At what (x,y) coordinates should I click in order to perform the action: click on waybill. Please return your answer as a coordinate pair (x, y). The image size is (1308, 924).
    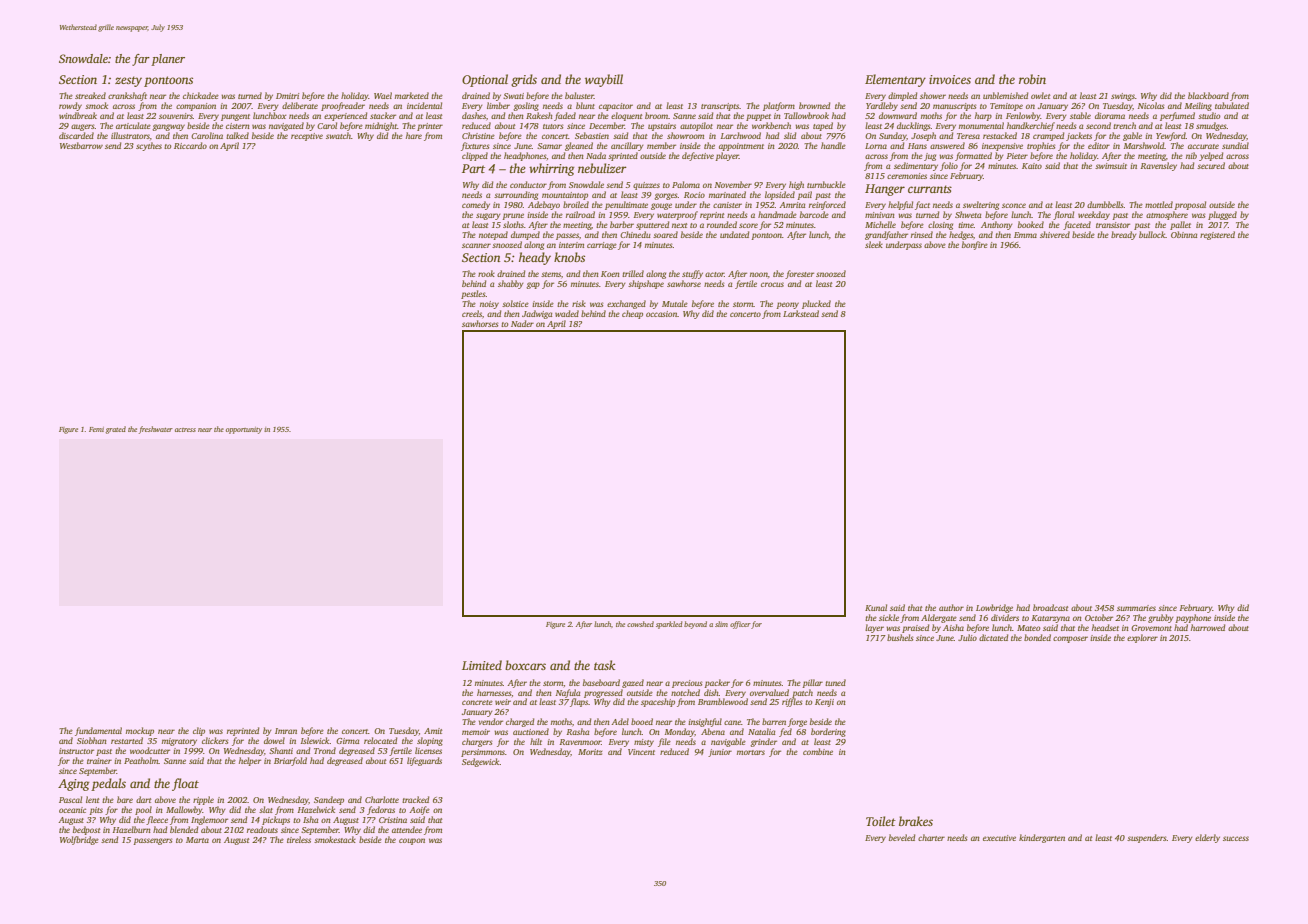
    Looking at the image, I should click on (604, 80).
